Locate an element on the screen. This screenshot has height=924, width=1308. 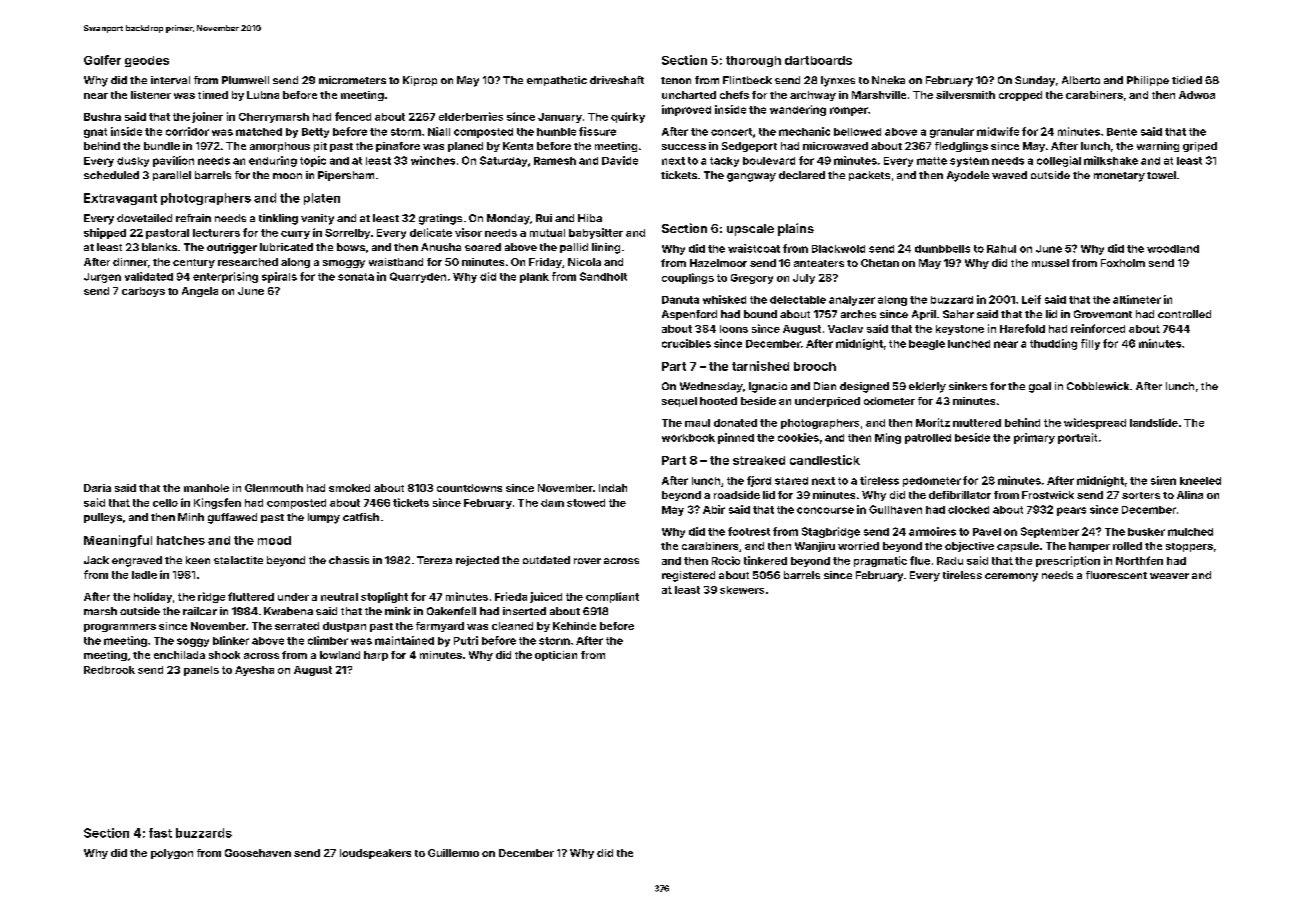
Monday is located at coordinates (508, 219).
